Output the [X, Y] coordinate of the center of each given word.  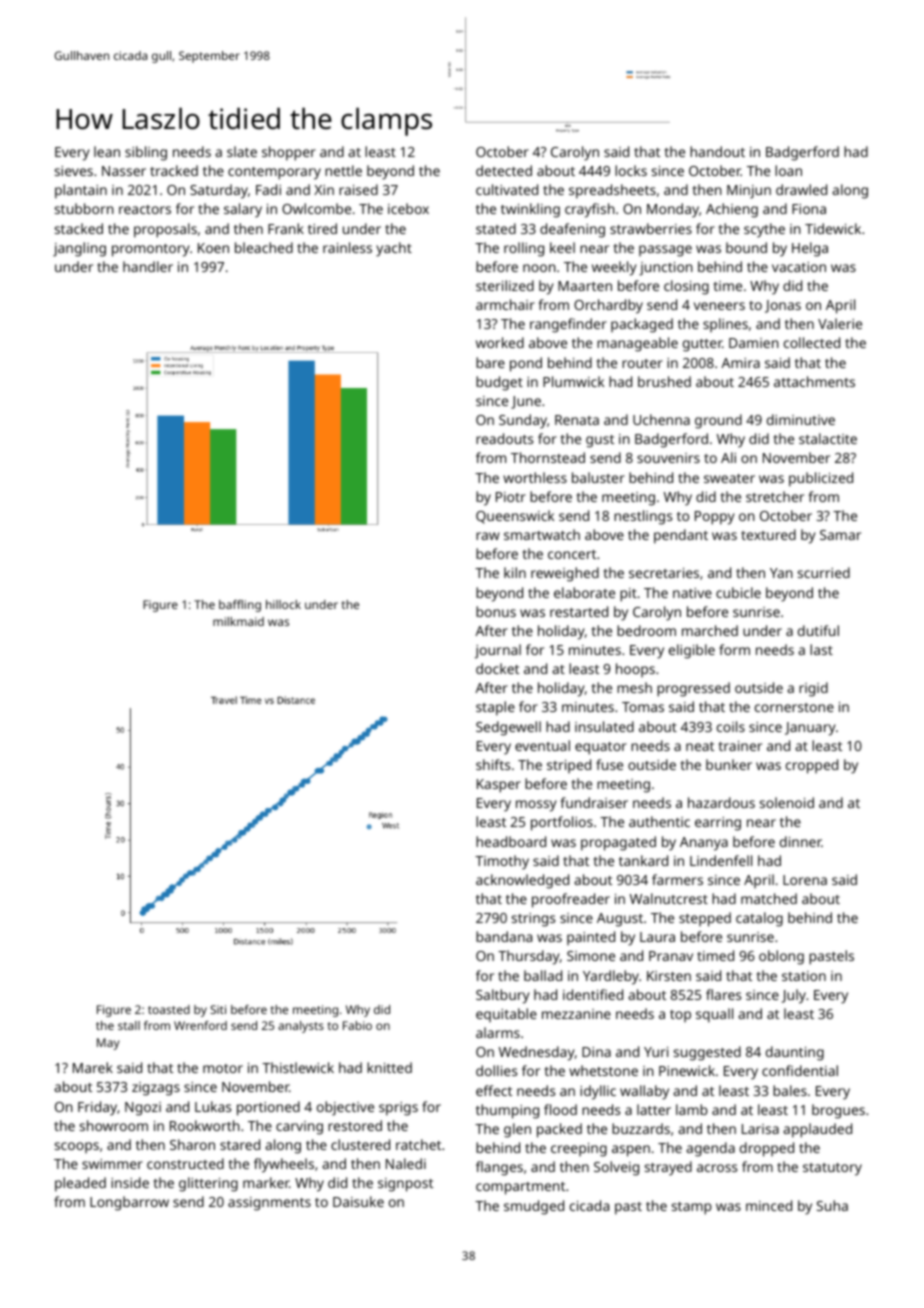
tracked [174, 170]
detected [504, 170]
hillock [283, 604]
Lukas [213, 1106]
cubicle [738, 592]
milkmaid [238, 621]
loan [788, 170]
